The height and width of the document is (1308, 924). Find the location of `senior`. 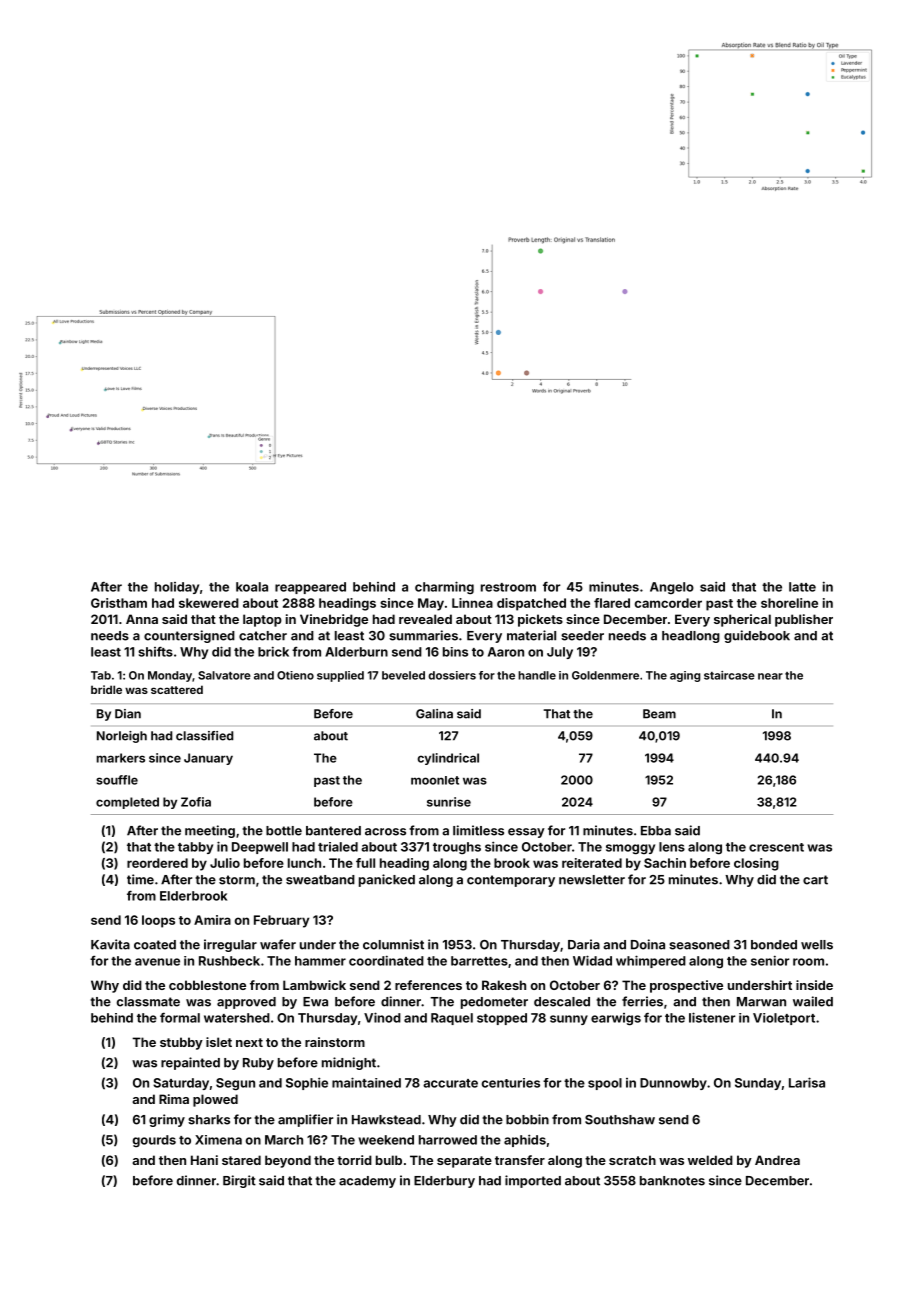

senior is located at coordinates (770, 960).
